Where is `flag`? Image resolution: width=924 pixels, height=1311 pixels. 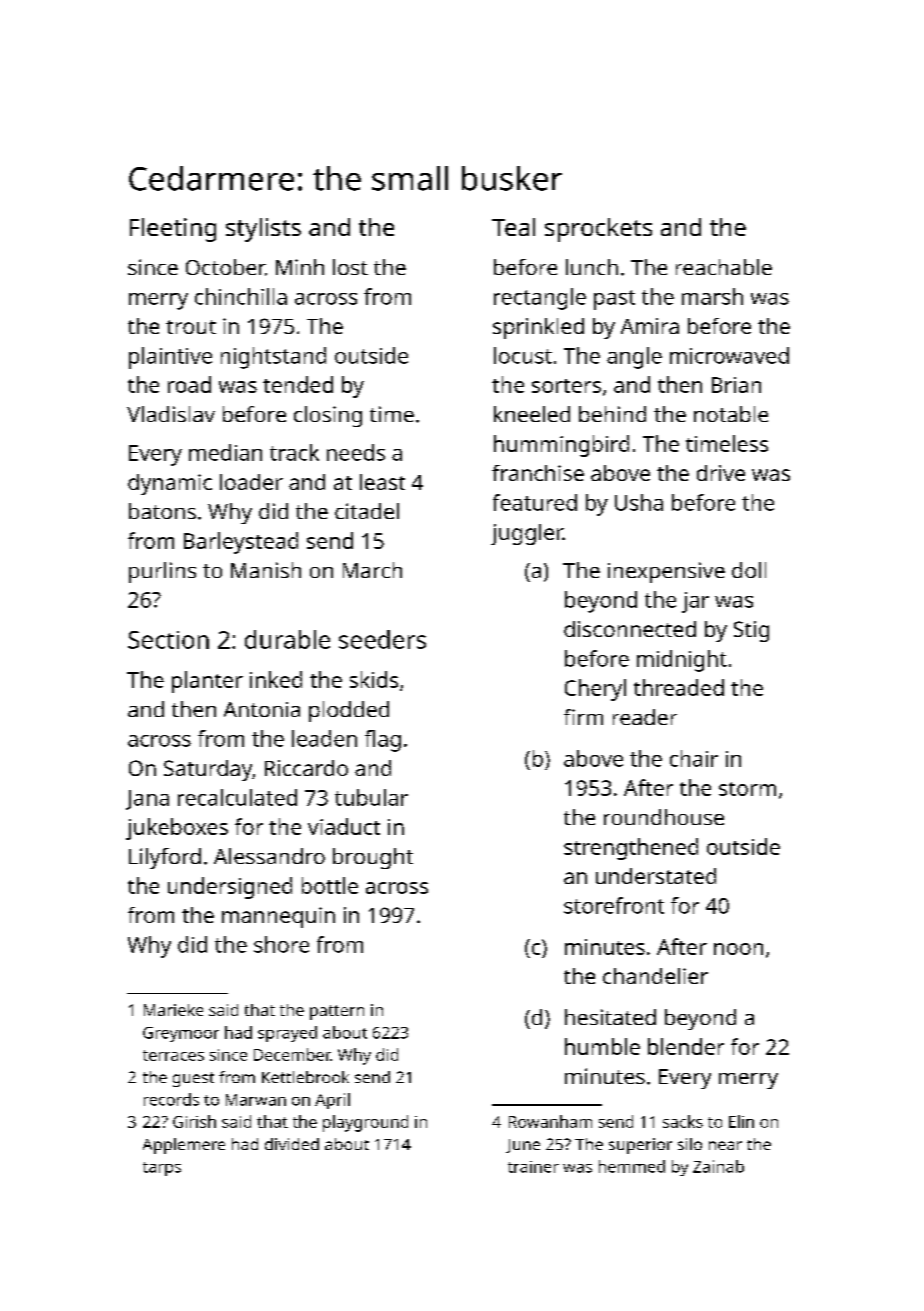
flag is located at coordinates (383, 741).
